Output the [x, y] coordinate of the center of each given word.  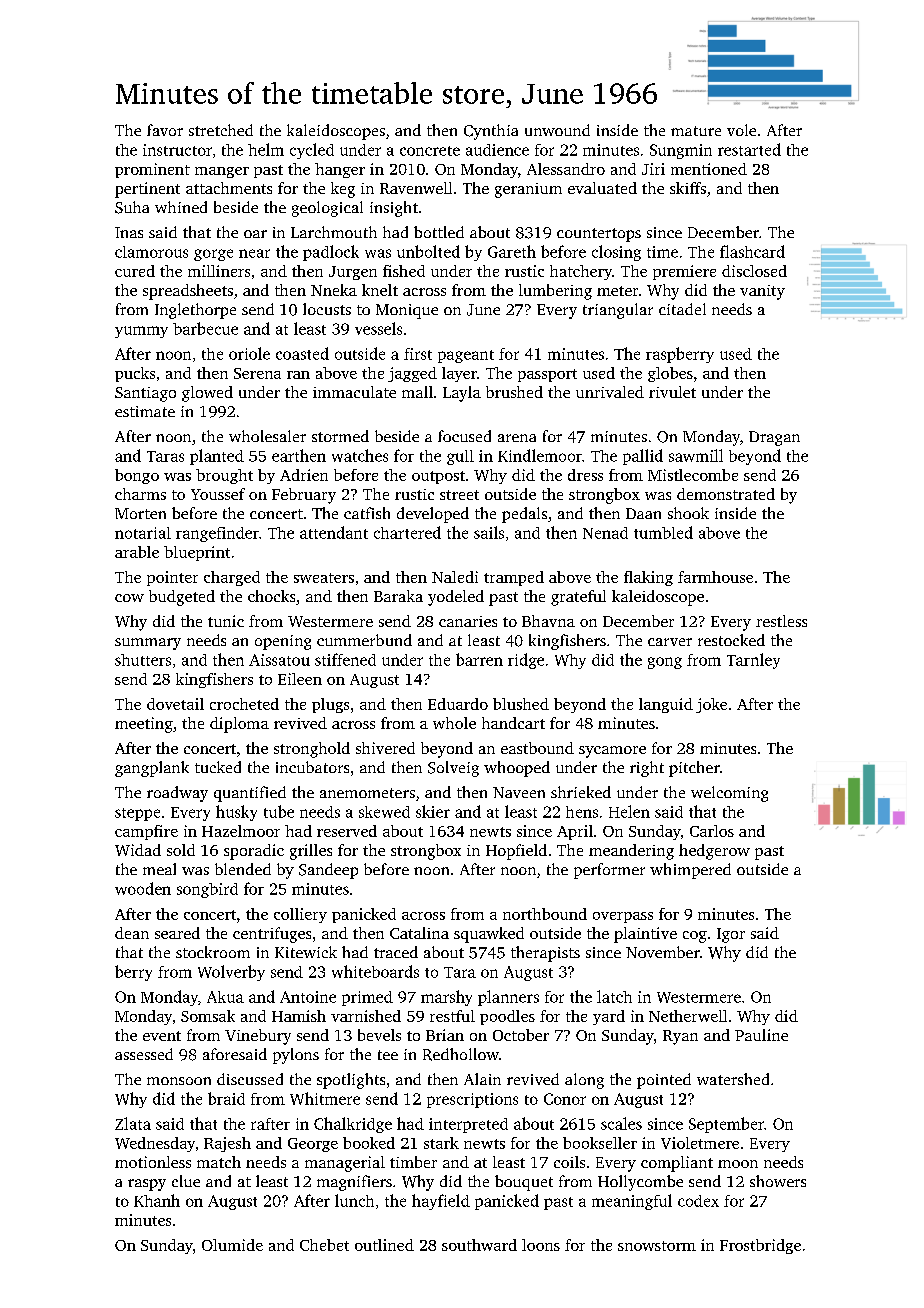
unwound [557, 130]
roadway [177, 794]
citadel [682, 309]
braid [226, 1098]
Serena [257, 373]
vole [741, 130]
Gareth [512, 251]
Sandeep [328, 871]
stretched [221, 130]
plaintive [645, 935]
